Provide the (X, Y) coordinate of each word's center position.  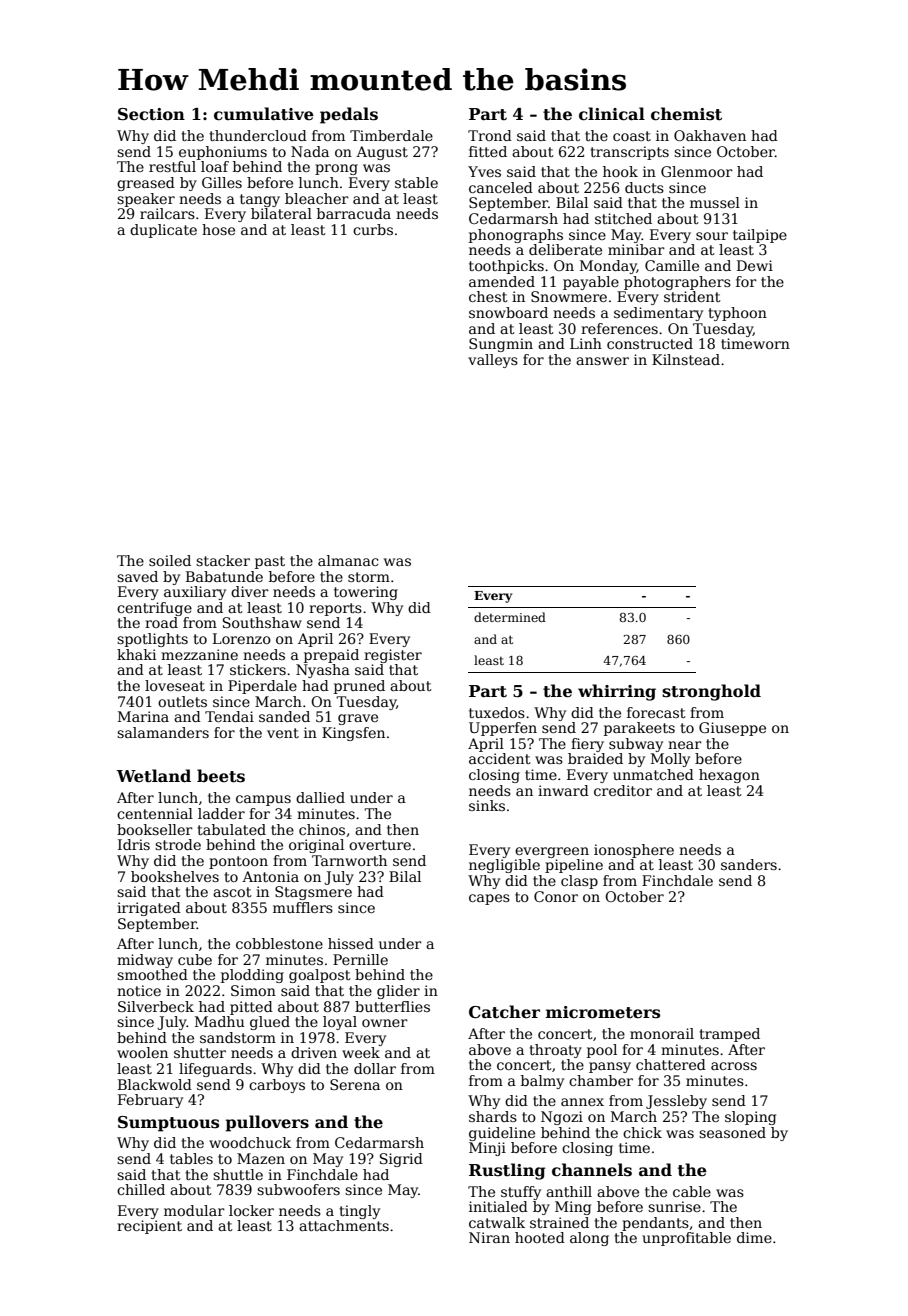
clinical (612, 114)
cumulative (264, 114)
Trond (490, 135)
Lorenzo (242, 638)
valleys (493, 361)
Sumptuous (168, 1124)
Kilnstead (686, 359)
